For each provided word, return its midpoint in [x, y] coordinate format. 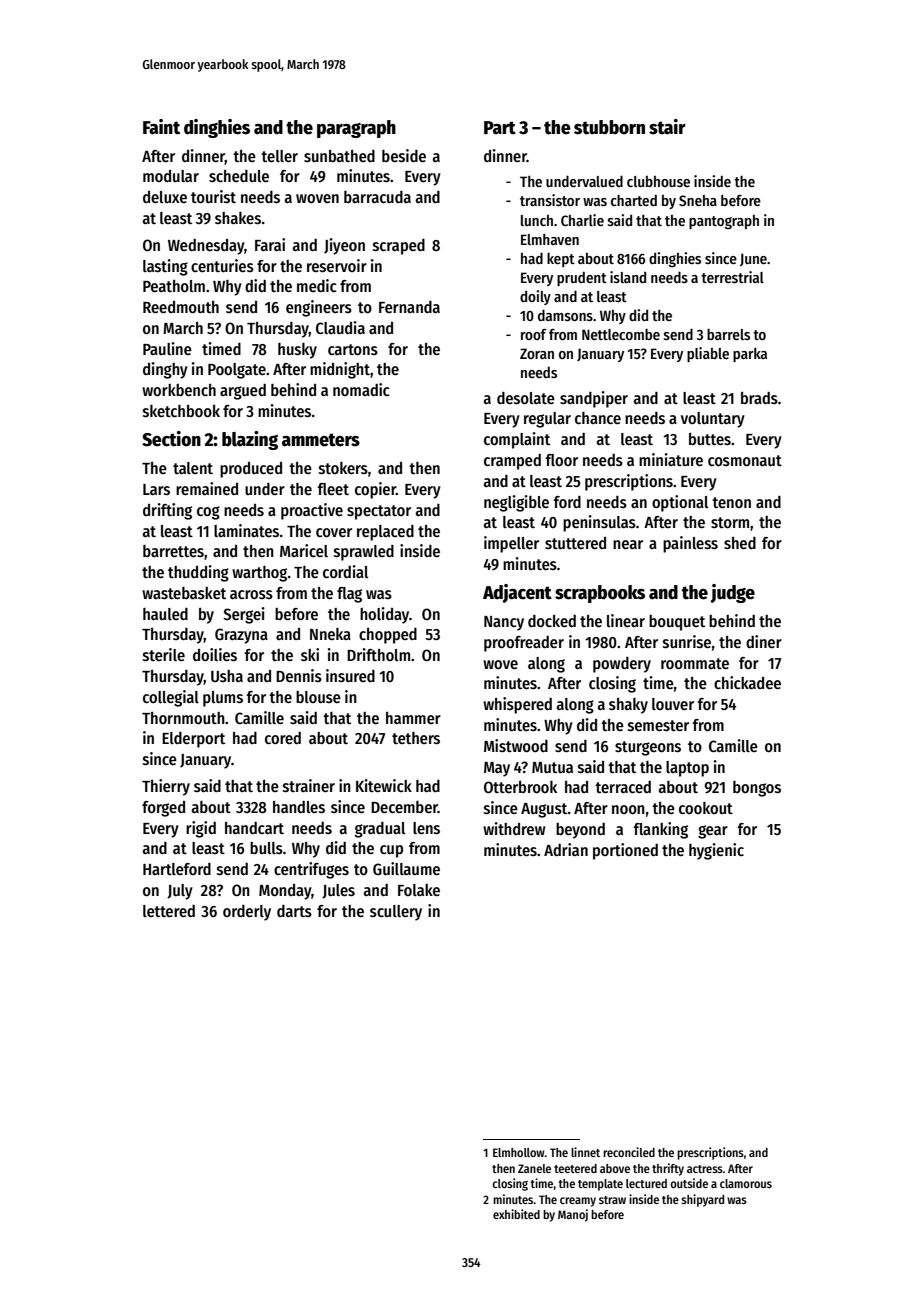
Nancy [504, 623]
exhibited [516, 1214]
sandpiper [594, 399]
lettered [169, 911]
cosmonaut [745, 460]
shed [740, 543]
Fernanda [409, 307]
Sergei [244, 615]
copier [375, 490]
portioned [625, 851]
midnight [340, 370]
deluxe [165, 197]
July [180, 892]
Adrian [566, 849]
